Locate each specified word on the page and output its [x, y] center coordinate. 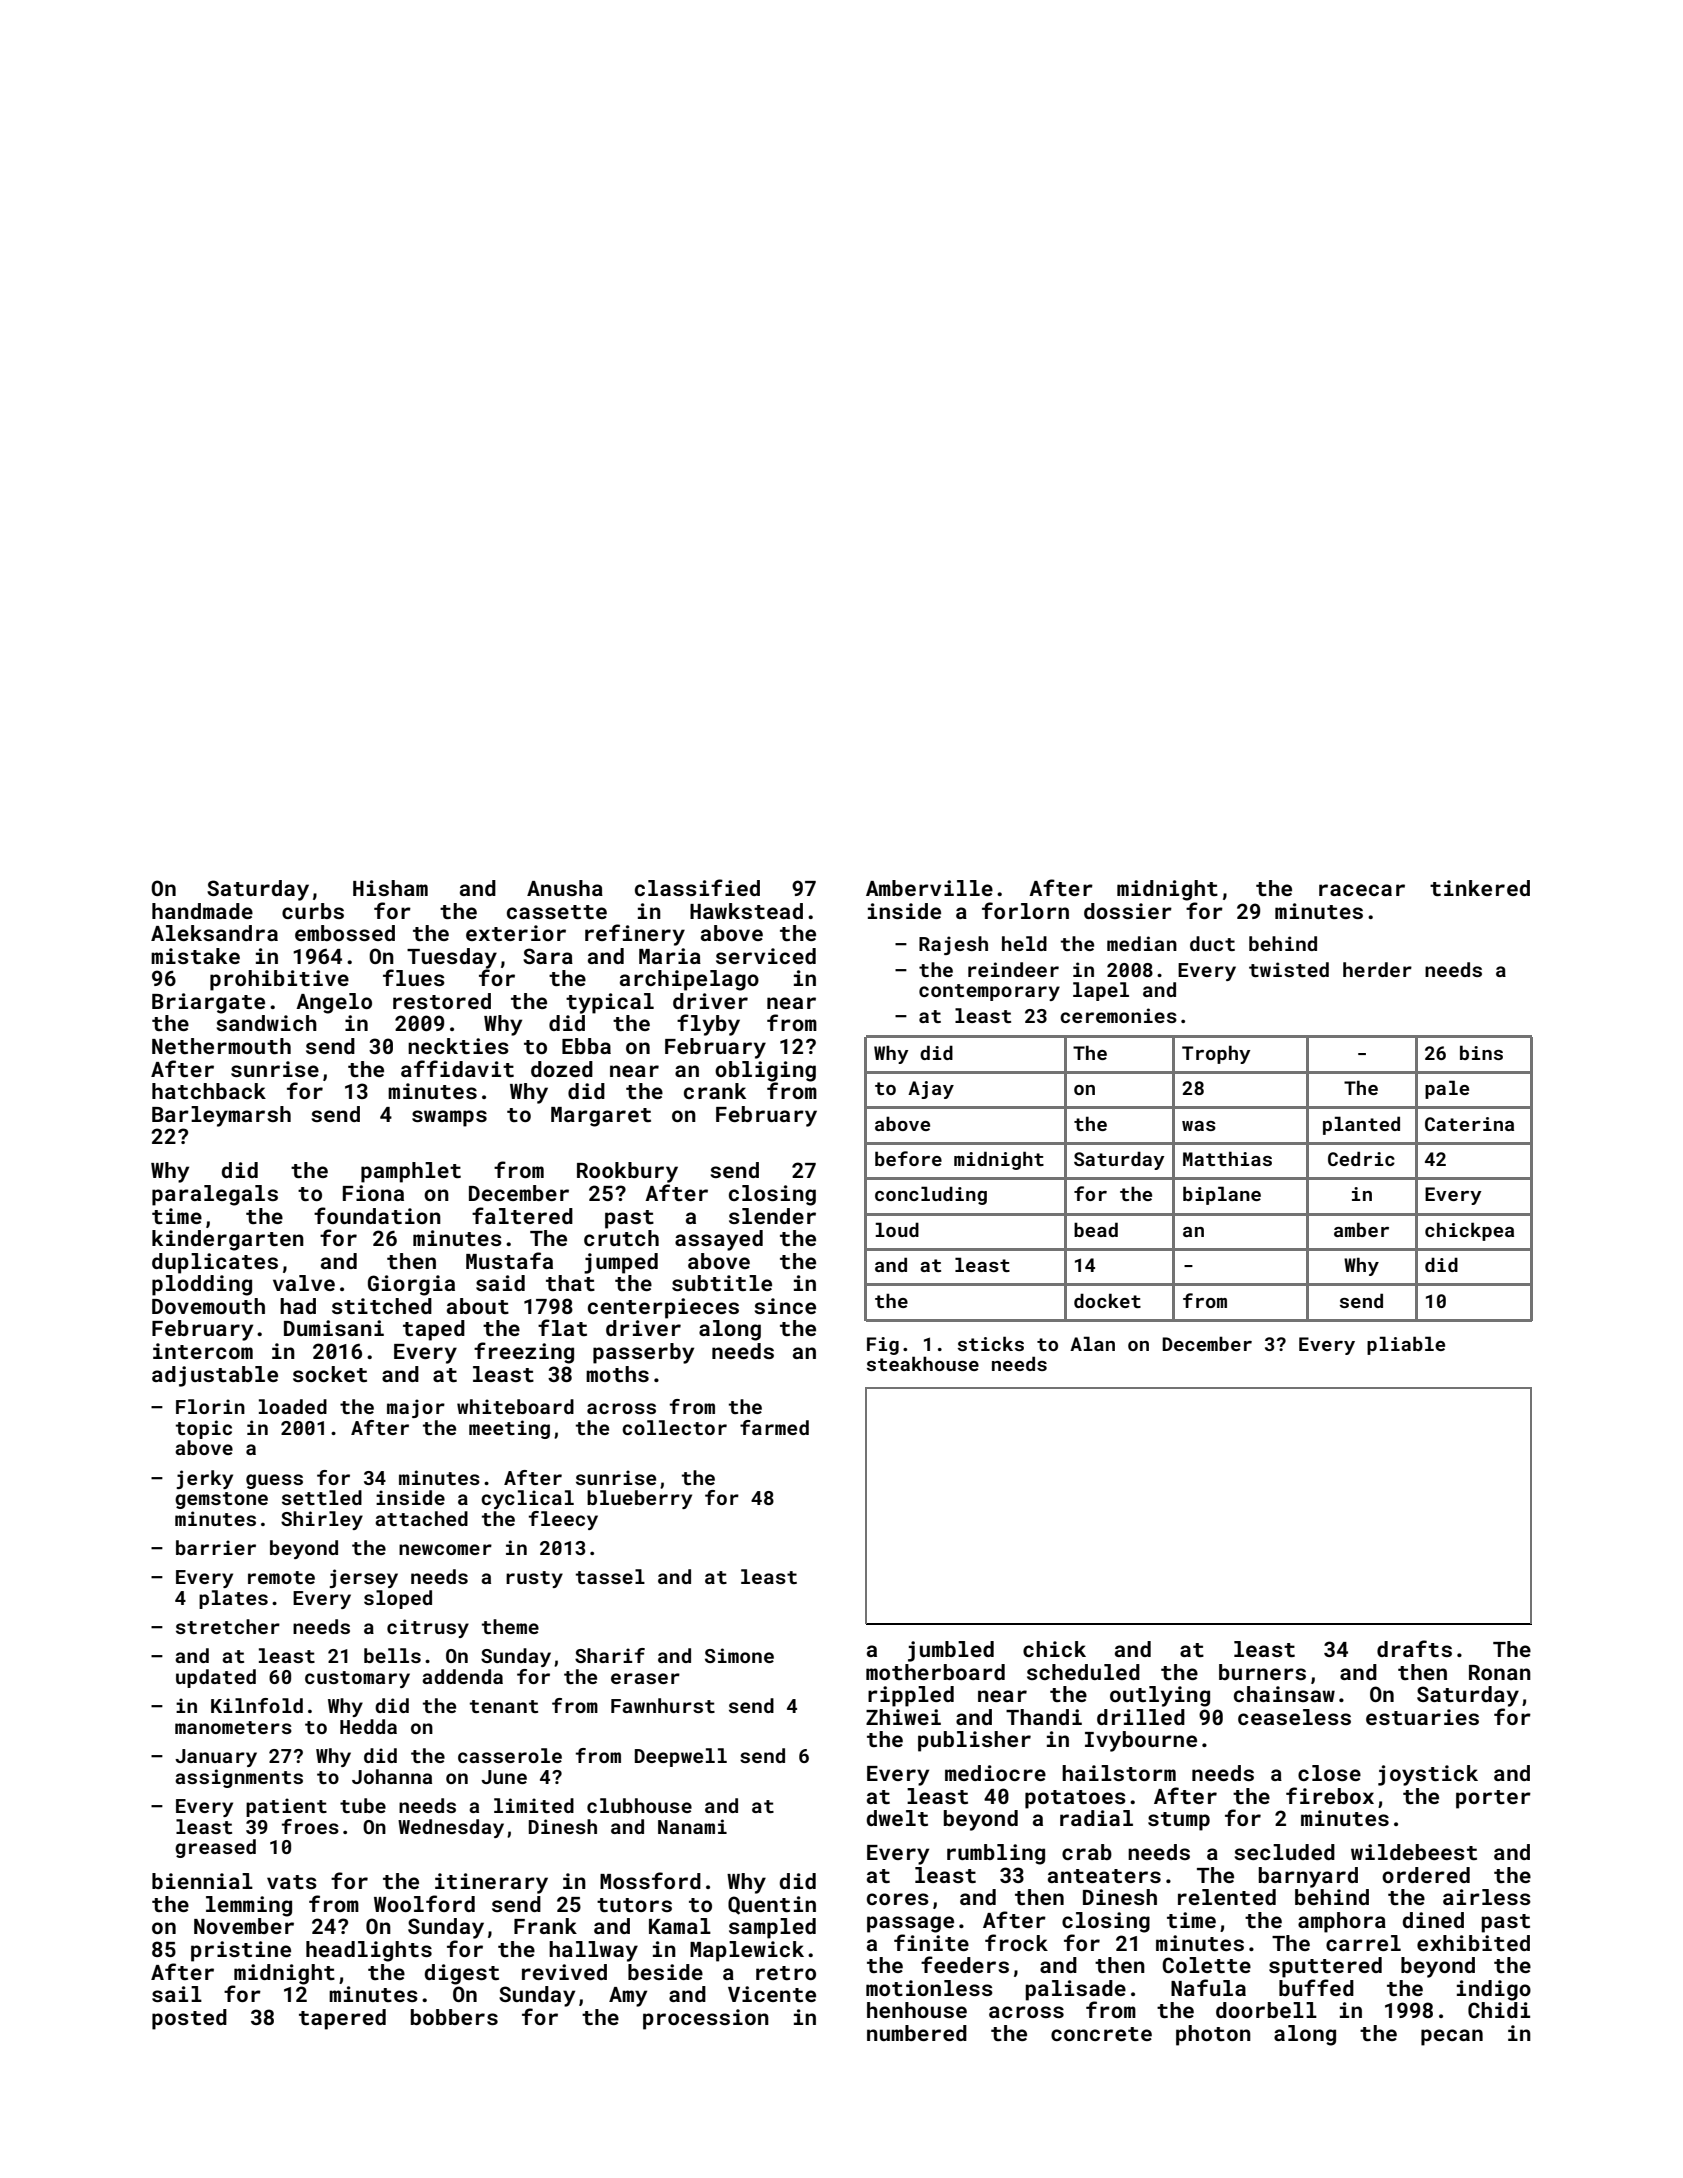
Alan [1092, 1343]
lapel [1101, 991]
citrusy [428, 1628]
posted [189, 2019]
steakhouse [923, 1363]
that [570, 1283]
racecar [1362, 890]
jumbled [951, 1651]
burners [1262, 1672]
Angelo [334, 1003]
